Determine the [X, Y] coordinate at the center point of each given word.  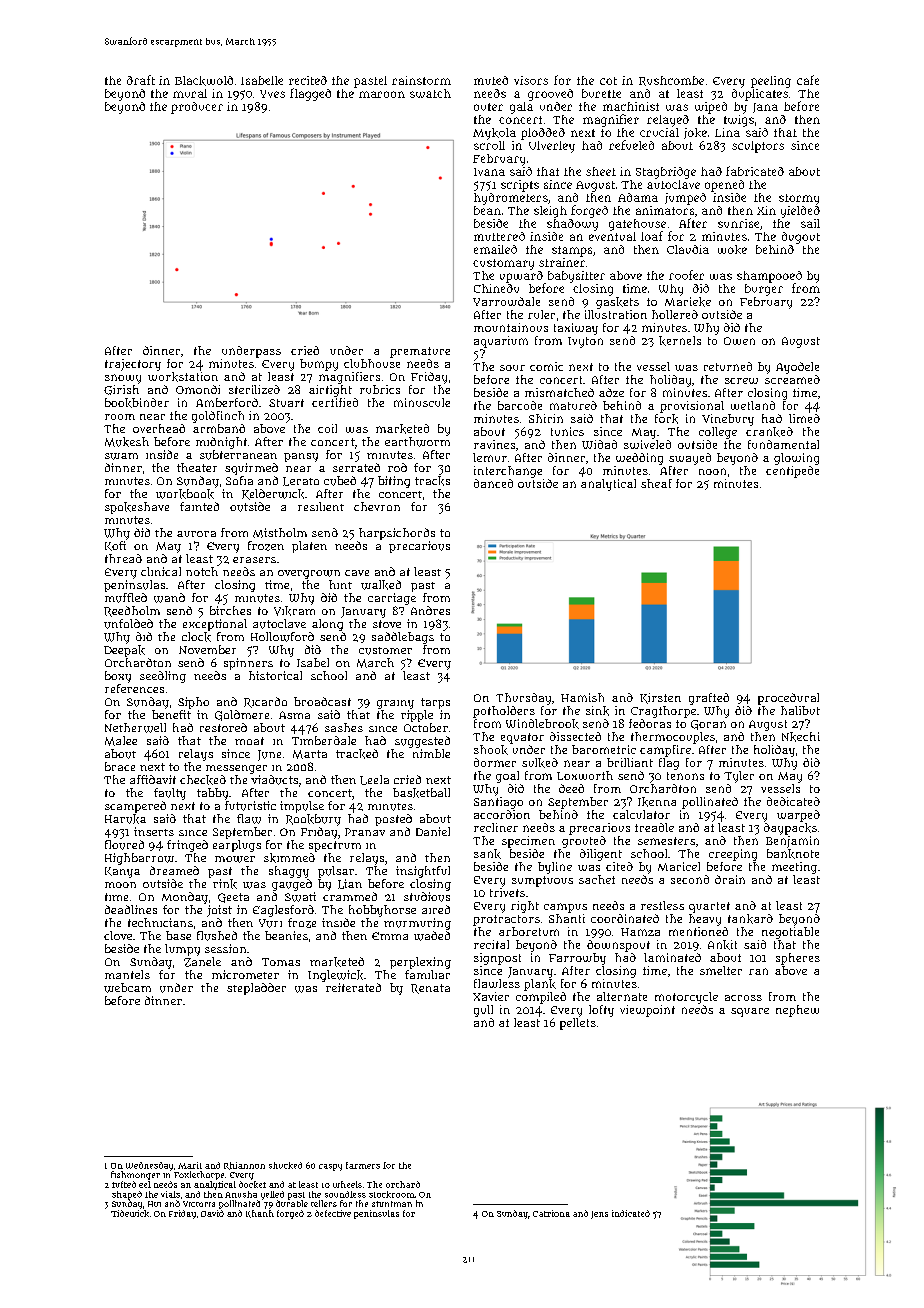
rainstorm [421, 80]
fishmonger [135, 1175]
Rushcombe [671, 81]
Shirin [546, 418]
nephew [797, 1011]
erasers [254, 560]
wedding [639, 459]
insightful [423, 872]
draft [141, 80]
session [225, 948]
